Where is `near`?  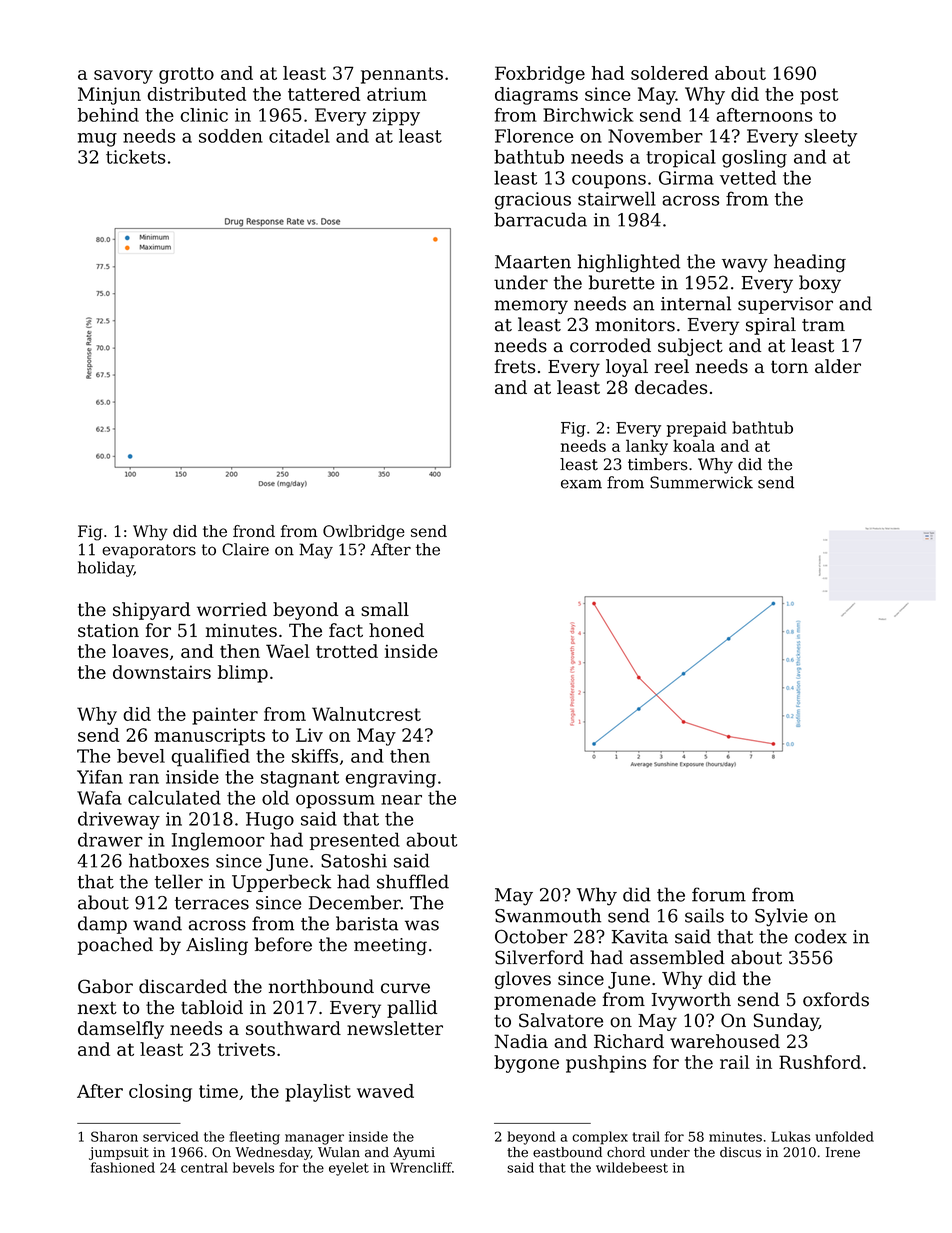
near is located at coordinates (401, 800).
